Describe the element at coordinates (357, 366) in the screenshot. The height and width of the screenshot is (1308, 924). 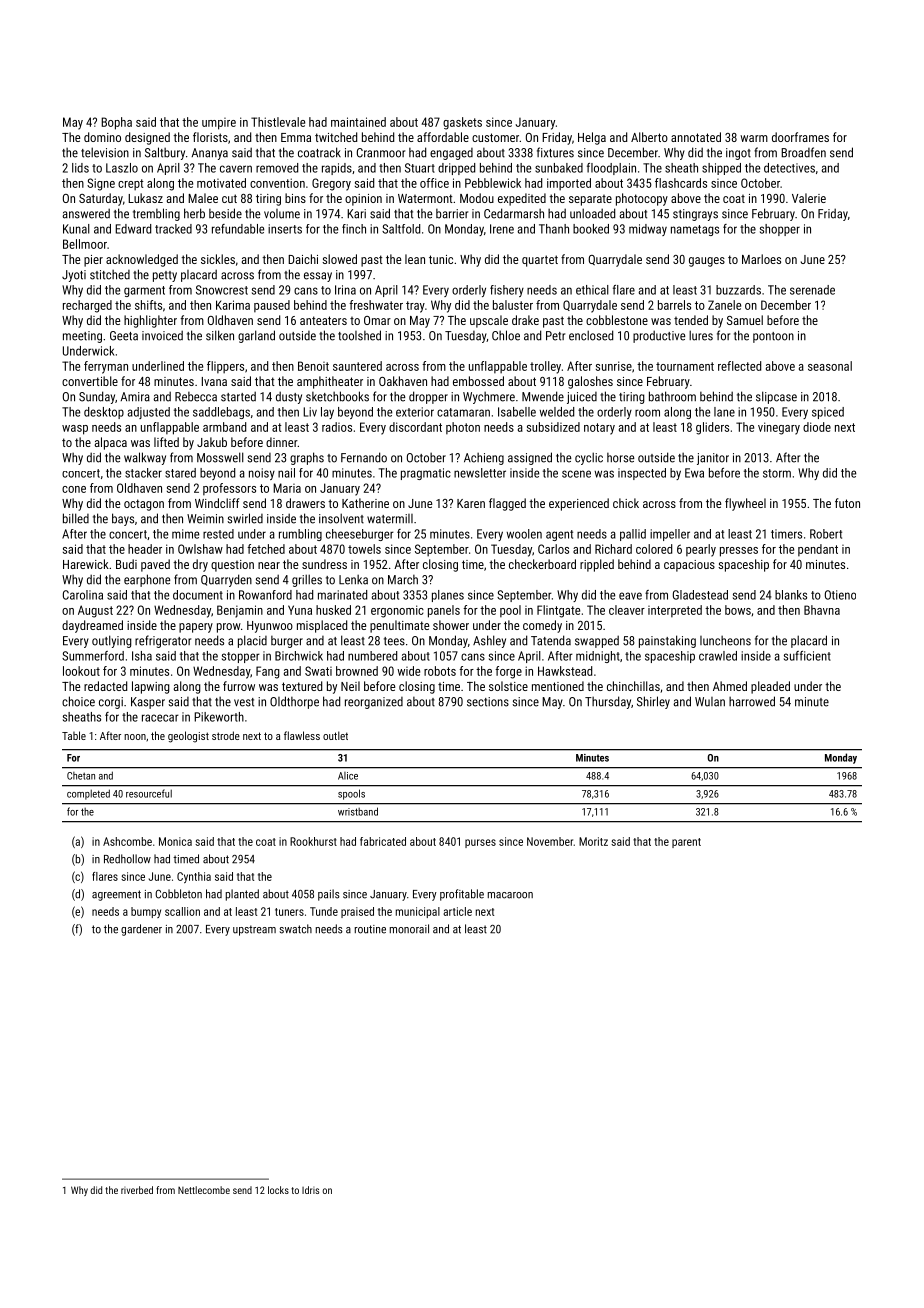
I see `sauntered` at that location.
